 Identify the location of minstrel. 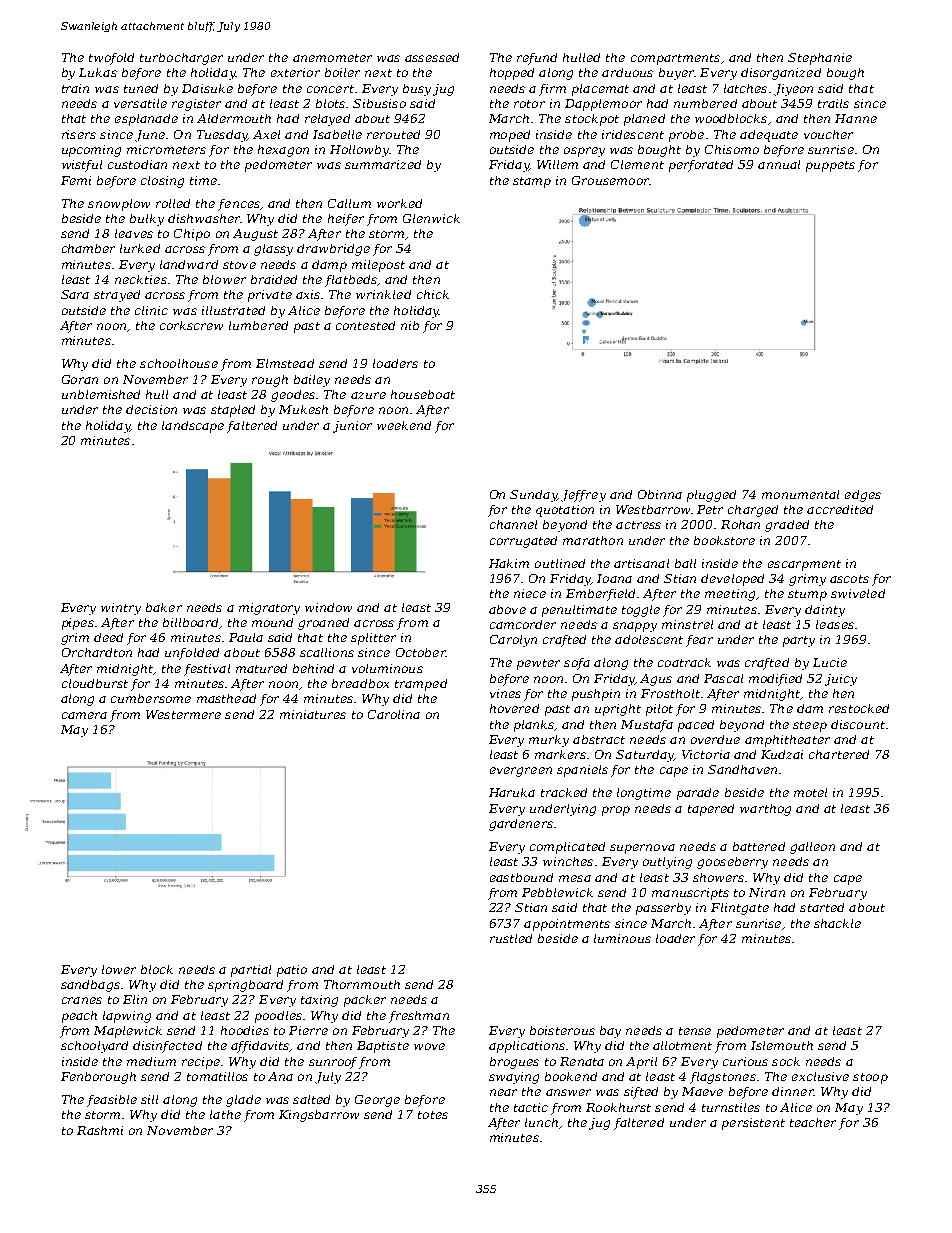
(687, 624).
